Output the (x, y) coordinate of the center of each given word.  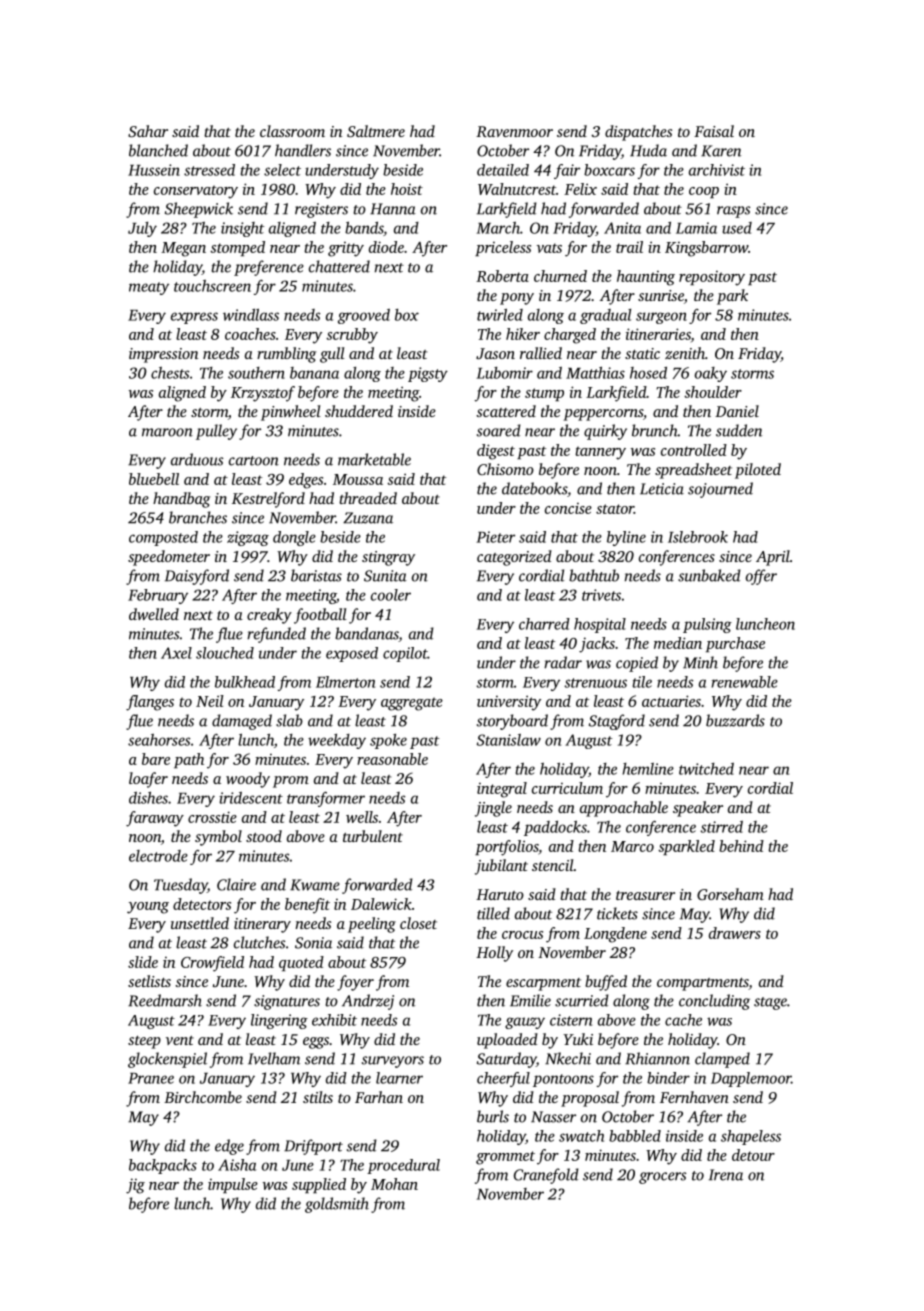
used (737, 228)
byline (626, 538)
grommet (505, 1158)
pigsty (428, 374)
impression (163, 355)
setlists (149, 981)
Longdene (615, 935)
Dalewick (381, 904)
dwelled (154, 614)
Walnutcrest (517, 189)
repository (712, 278)
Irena (726, 1175)
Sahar (148, 131)
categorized (514, 558)
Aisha (237, 1165)
